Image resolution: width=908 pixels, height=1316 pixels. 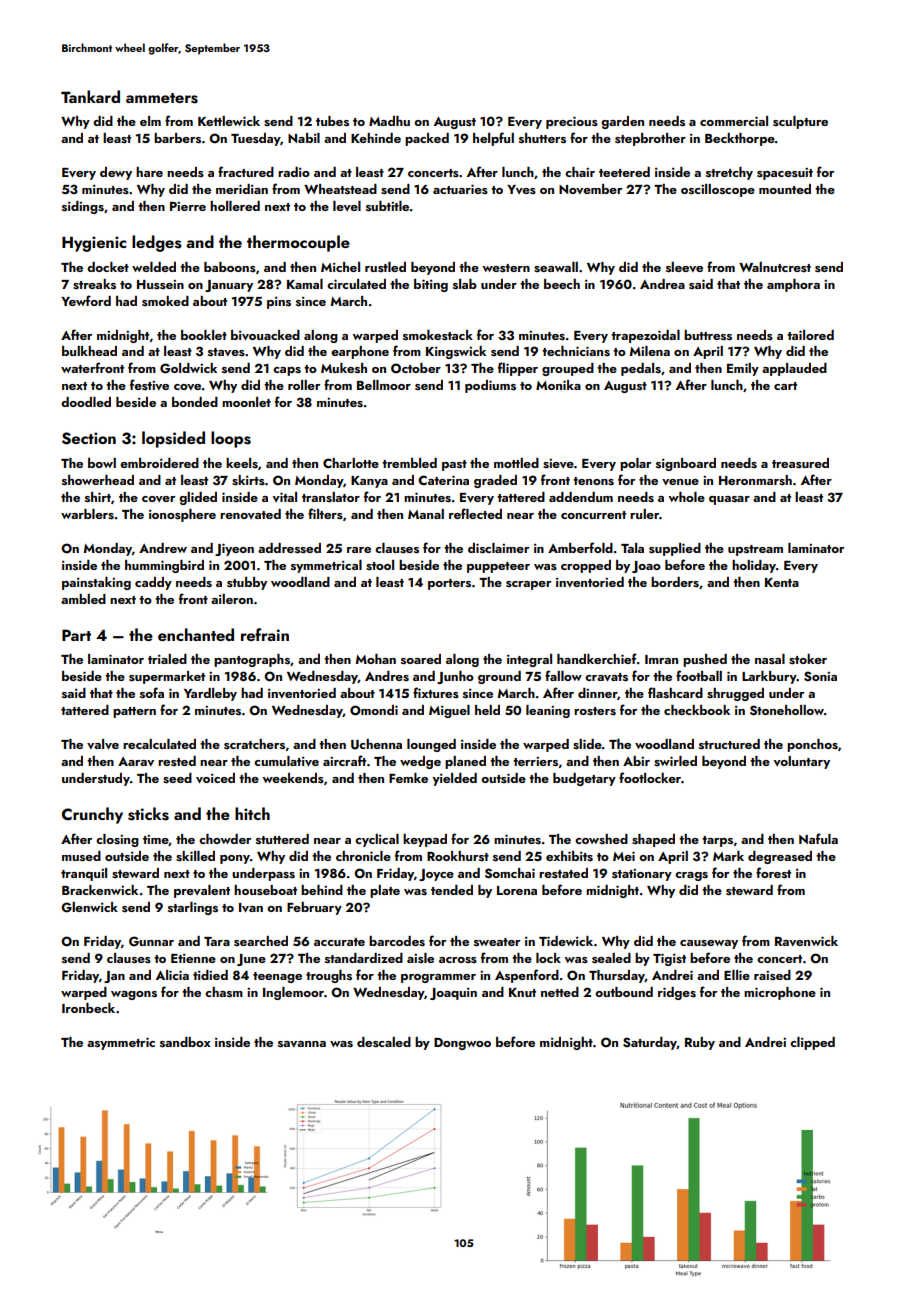 What do you see at coordinates (389, 121) in the screenshot?
I see `Madhu` at bounding box center [389, 121].
